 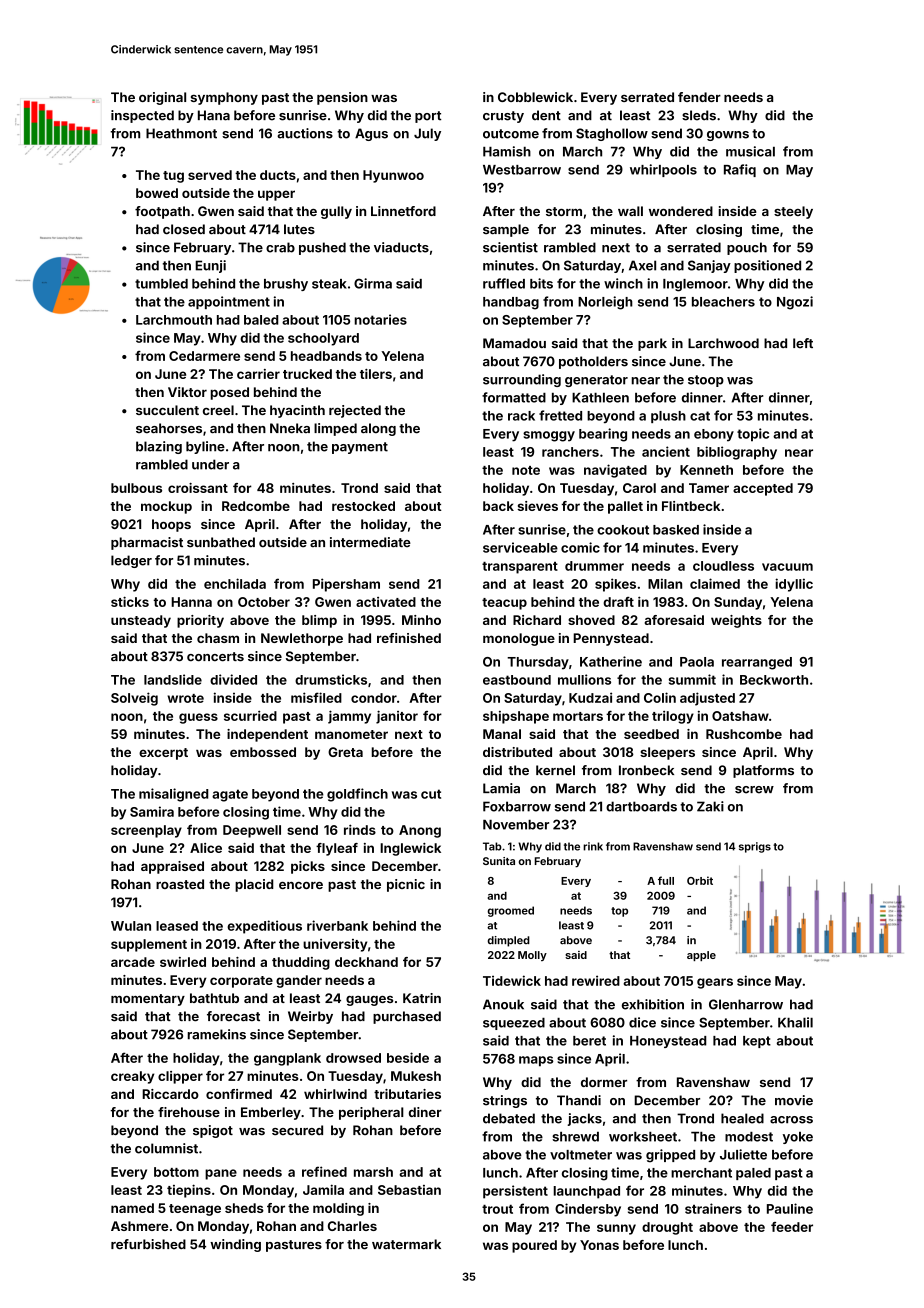 What do you see at coordinates (290, 428) in the screenshot?
I see `Nneka` at bounding box center [290, 428].
